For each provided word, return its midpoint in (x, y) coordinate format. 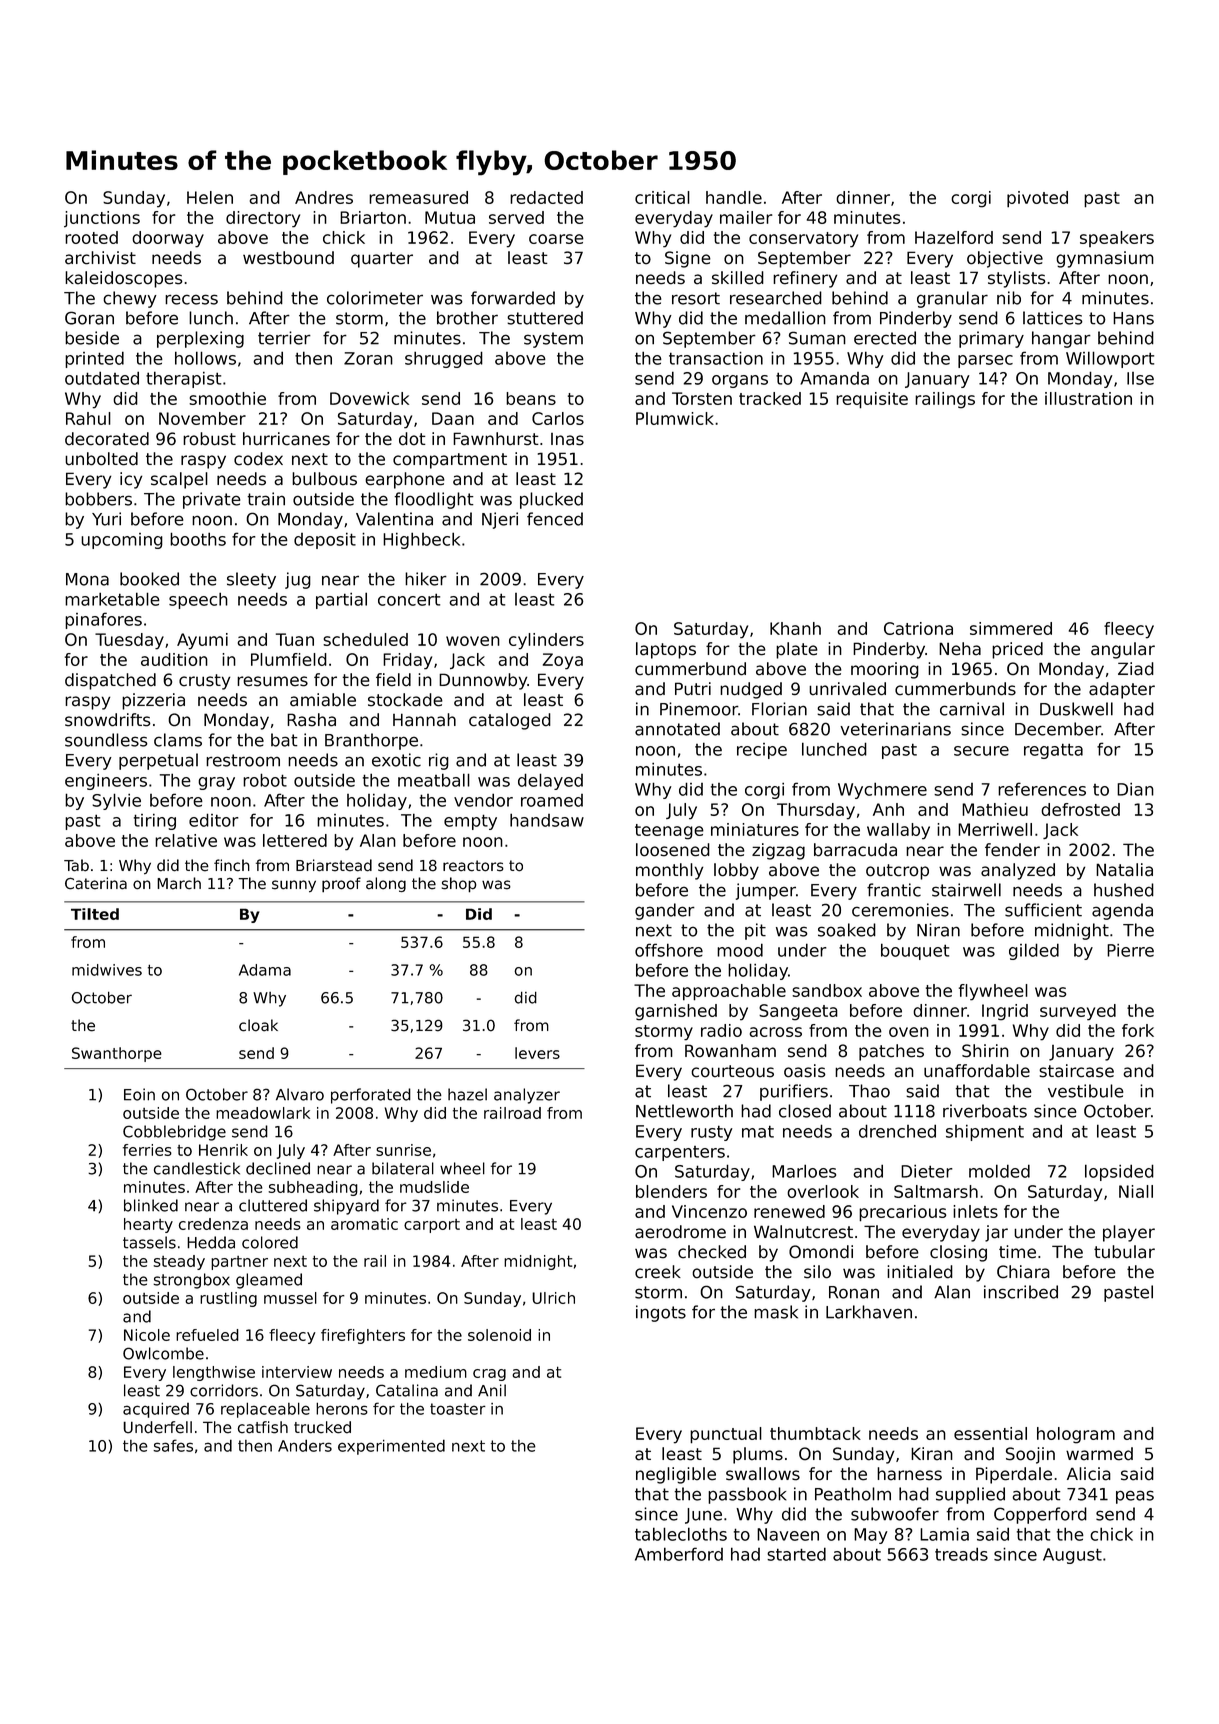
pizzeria (153, 701)
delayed (550, 781)
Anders (305, 1445)
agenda (1122, 911)
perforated (371, 1096)
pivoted (1037, 199)
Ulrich (553, 1298)
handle (734, 197)
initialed (920, 1272)
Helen (210, 197)
